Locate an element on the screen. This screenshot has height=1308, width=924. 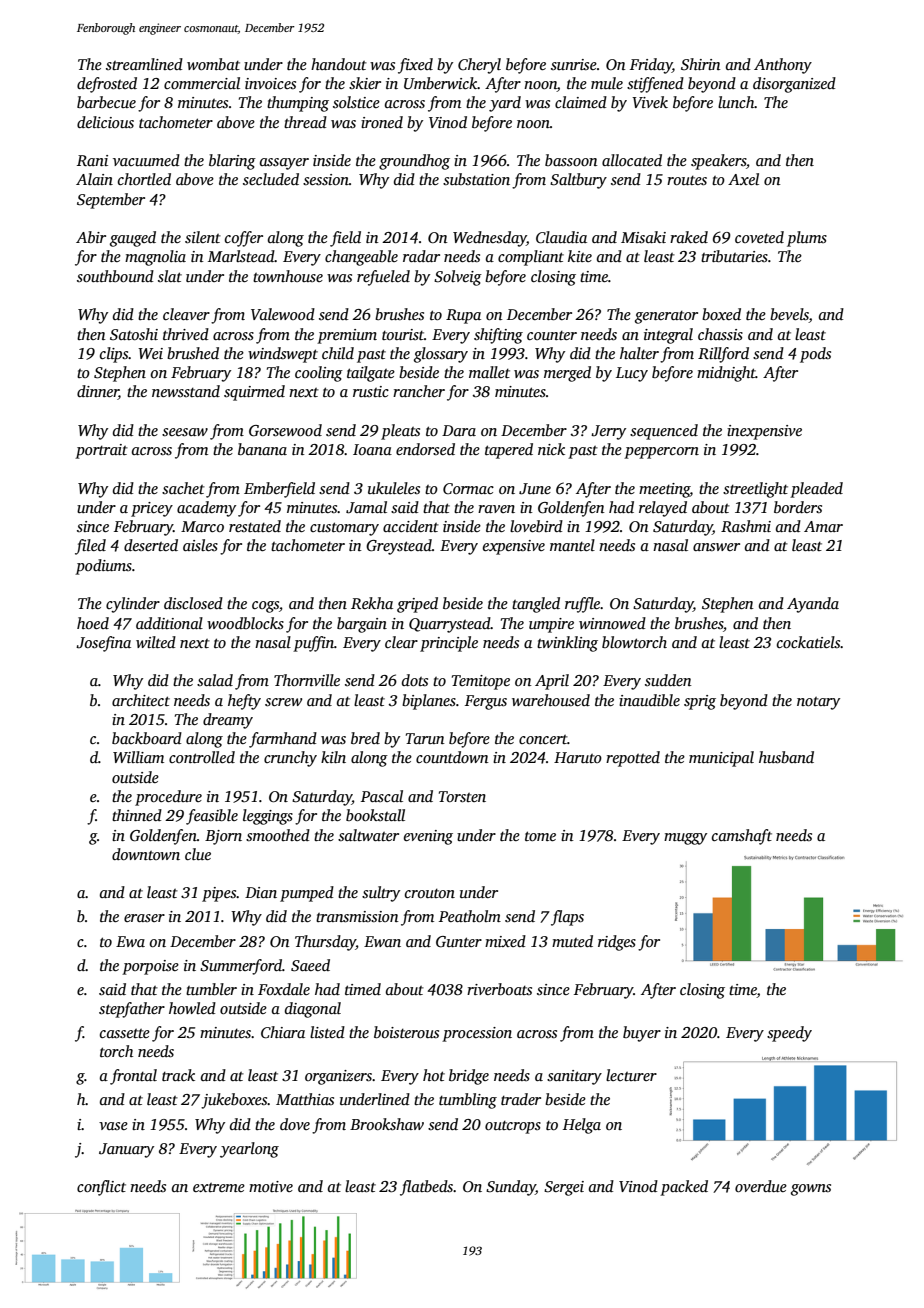
municipal is located at coordinates (721, 759).
